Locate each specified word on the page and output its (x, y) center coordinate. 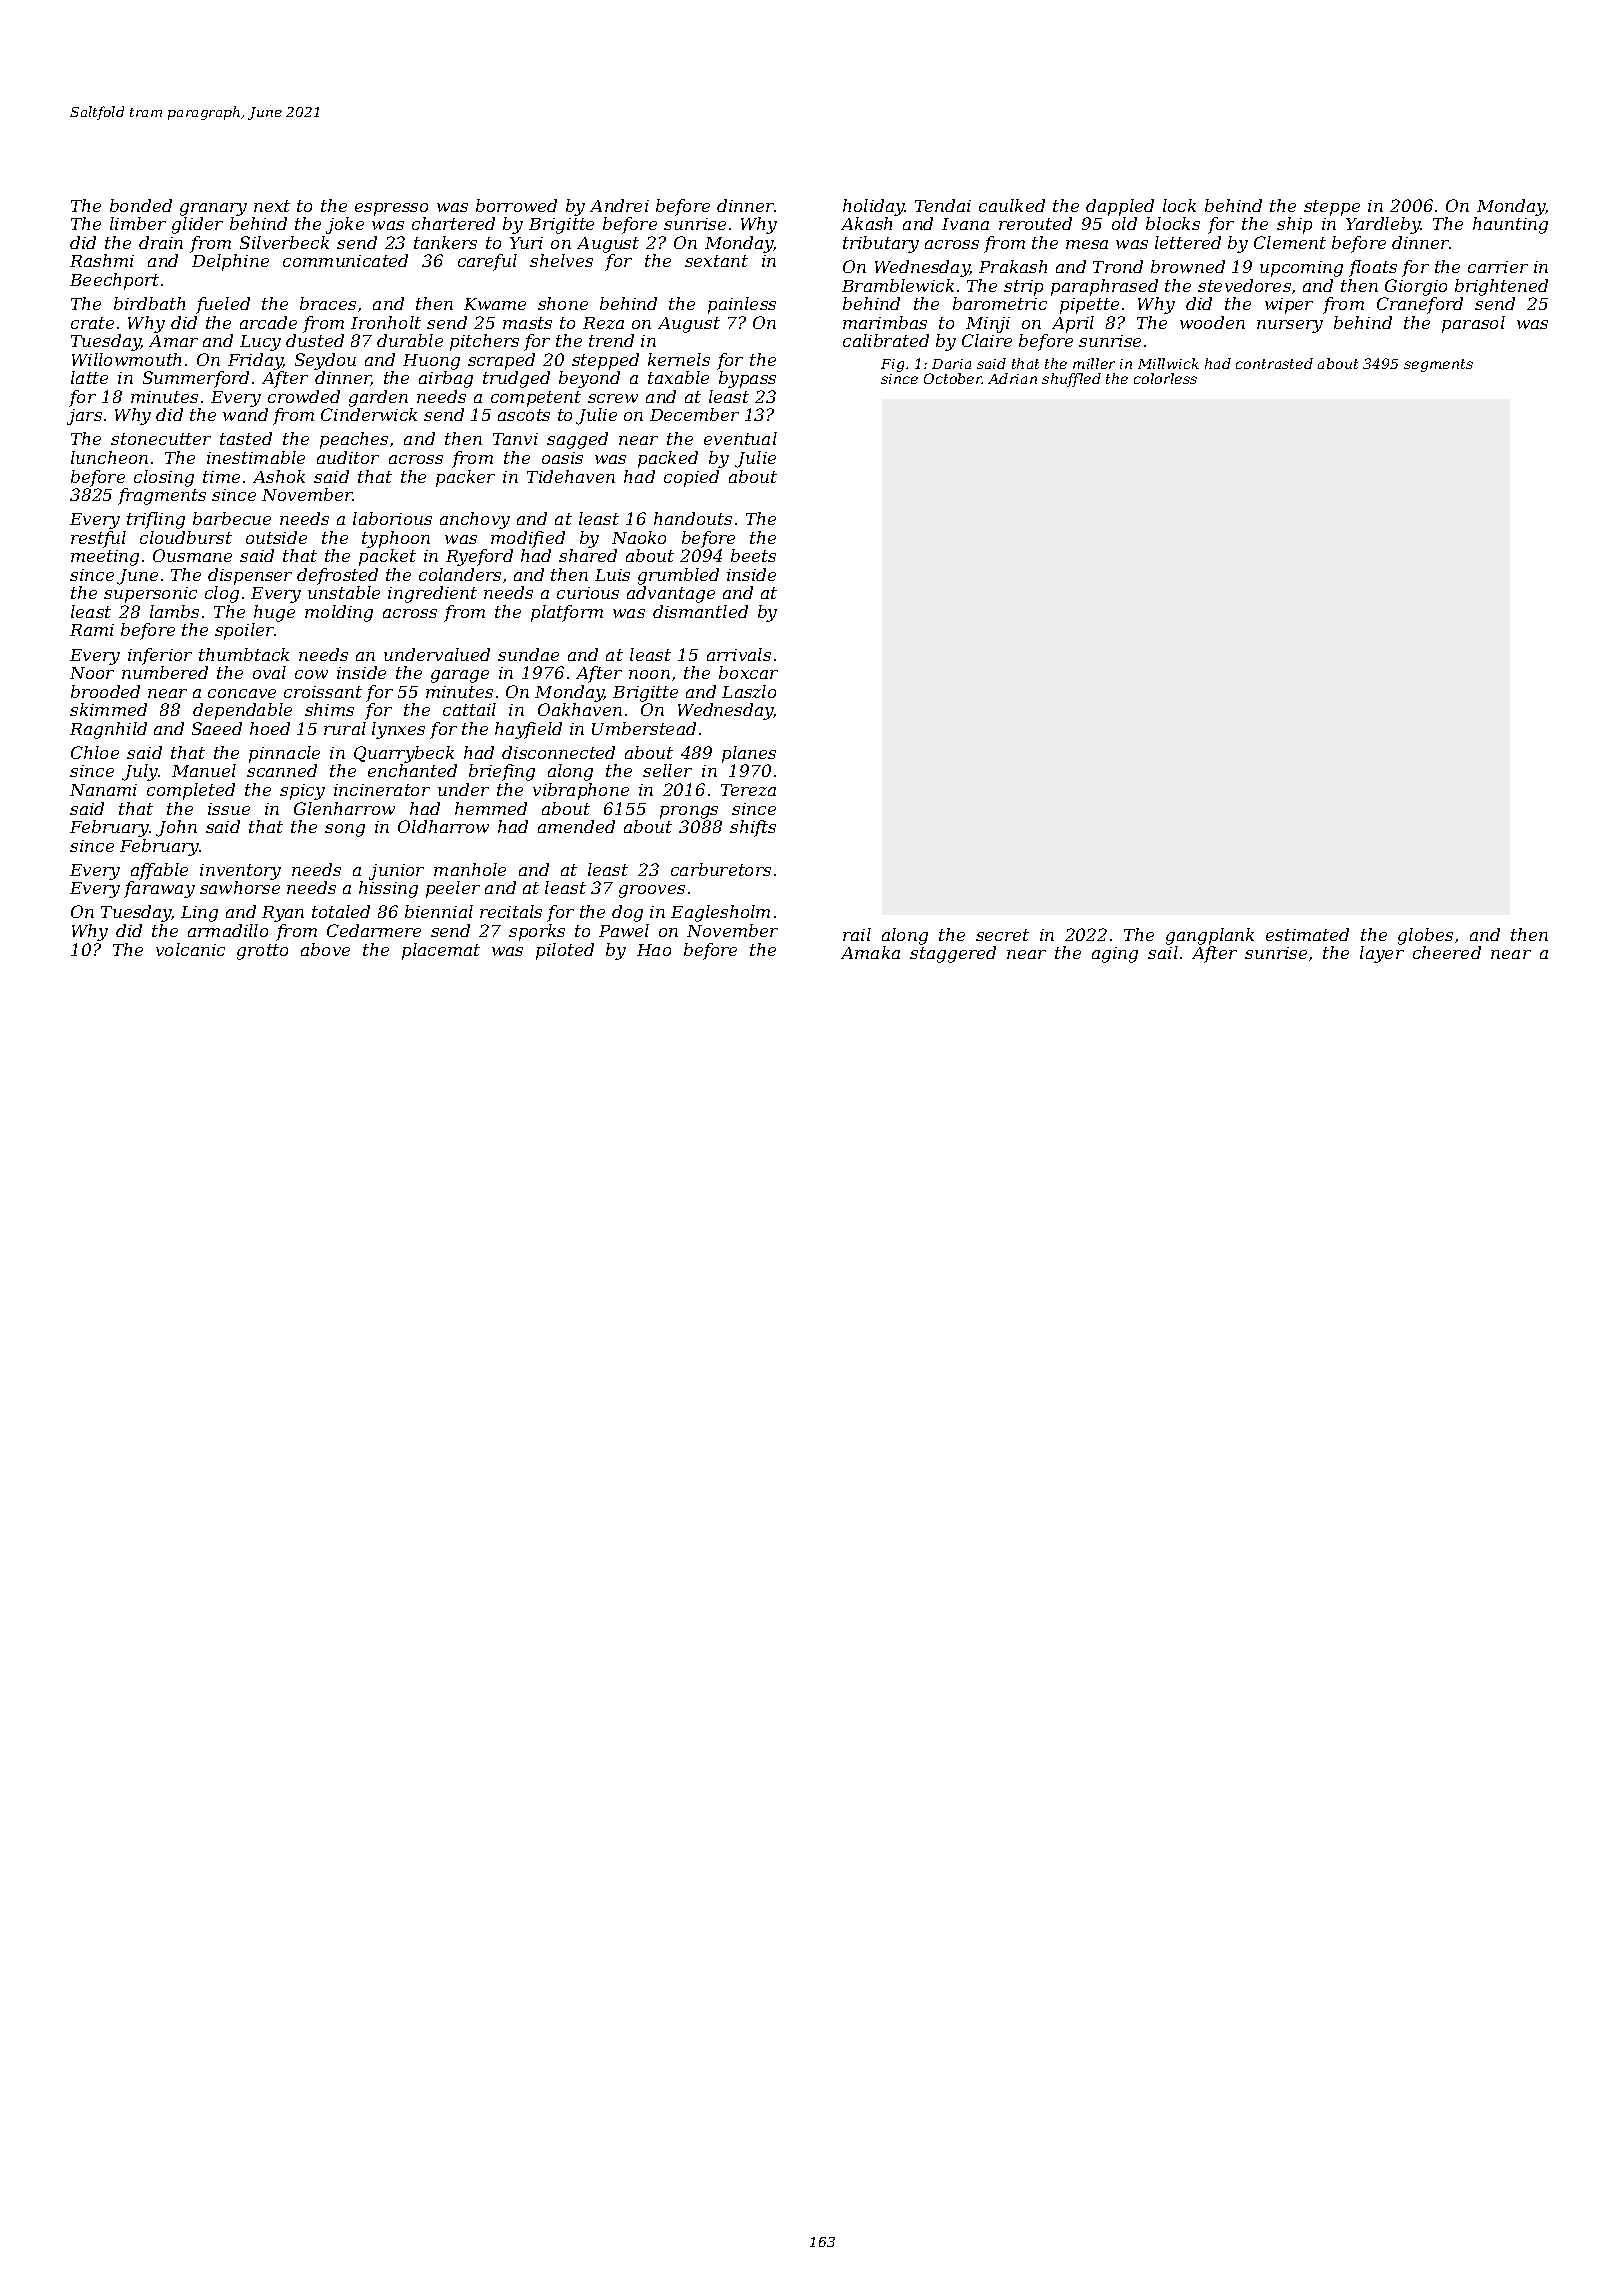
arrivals (739, 654)
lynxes (398, 730)
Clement (1290, 242)
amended (576, 826)
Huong (431, 362)
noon (649, 674)
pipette (1089, 306)
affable (159, 871)
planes (749, 754)
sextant (716, 261)
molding (339, 613)
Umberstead (644, 728)
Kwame (495, 304)
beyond (589, 379)
